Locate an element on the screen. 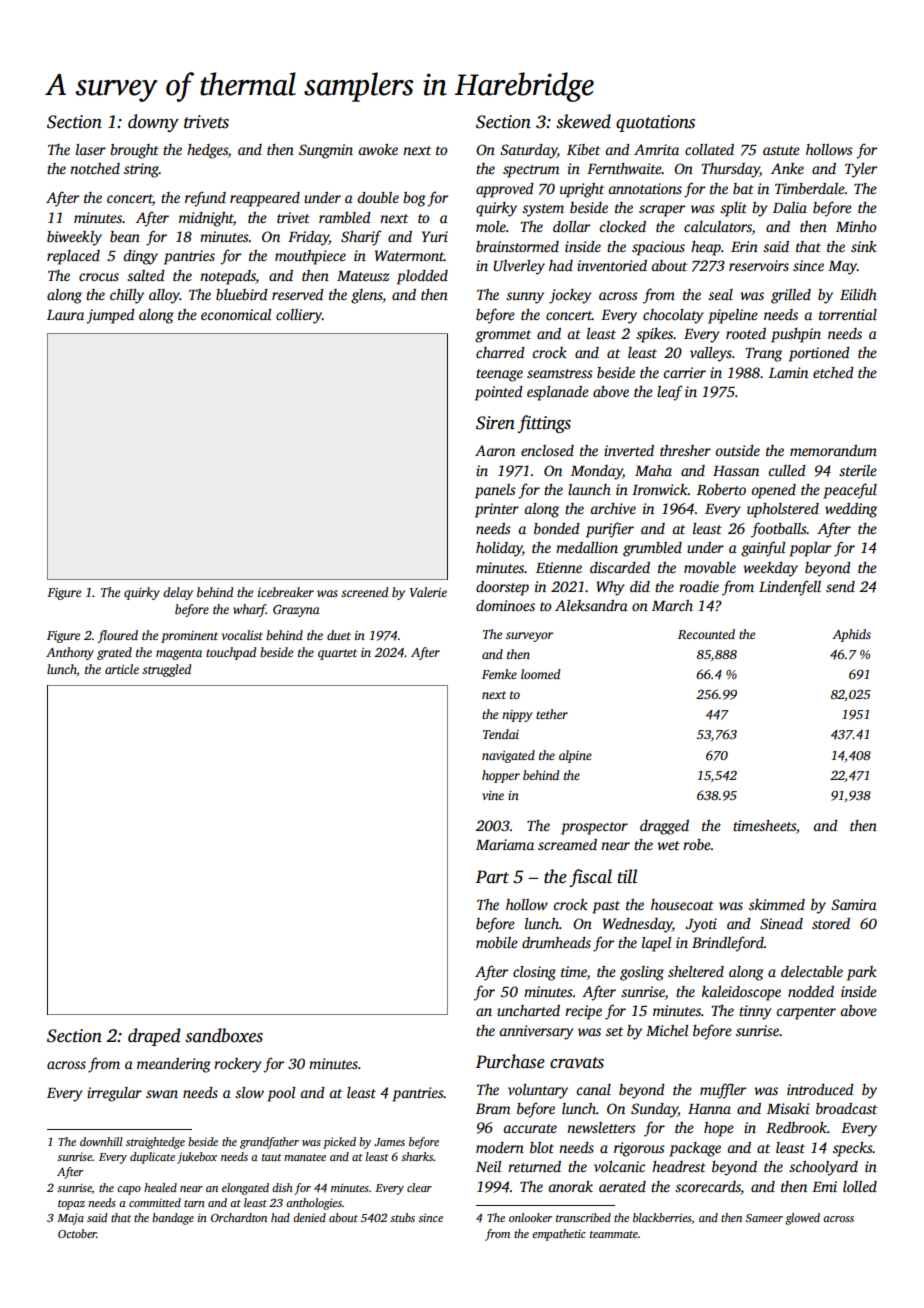  Samira is located at coordinates (854, 904).
